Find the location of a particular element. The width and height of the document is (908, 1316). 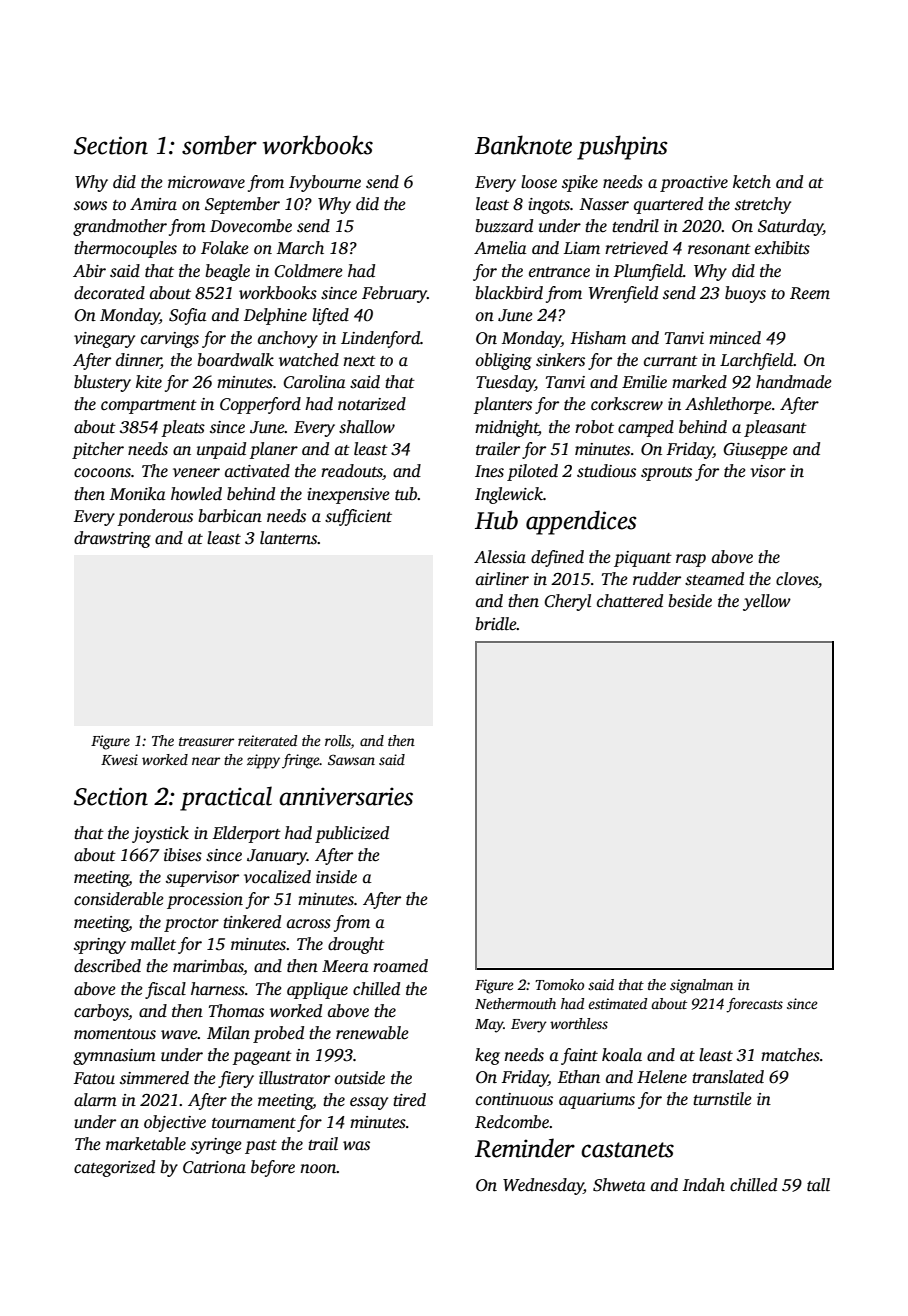

signalman is located at coordinates (701, 986).
